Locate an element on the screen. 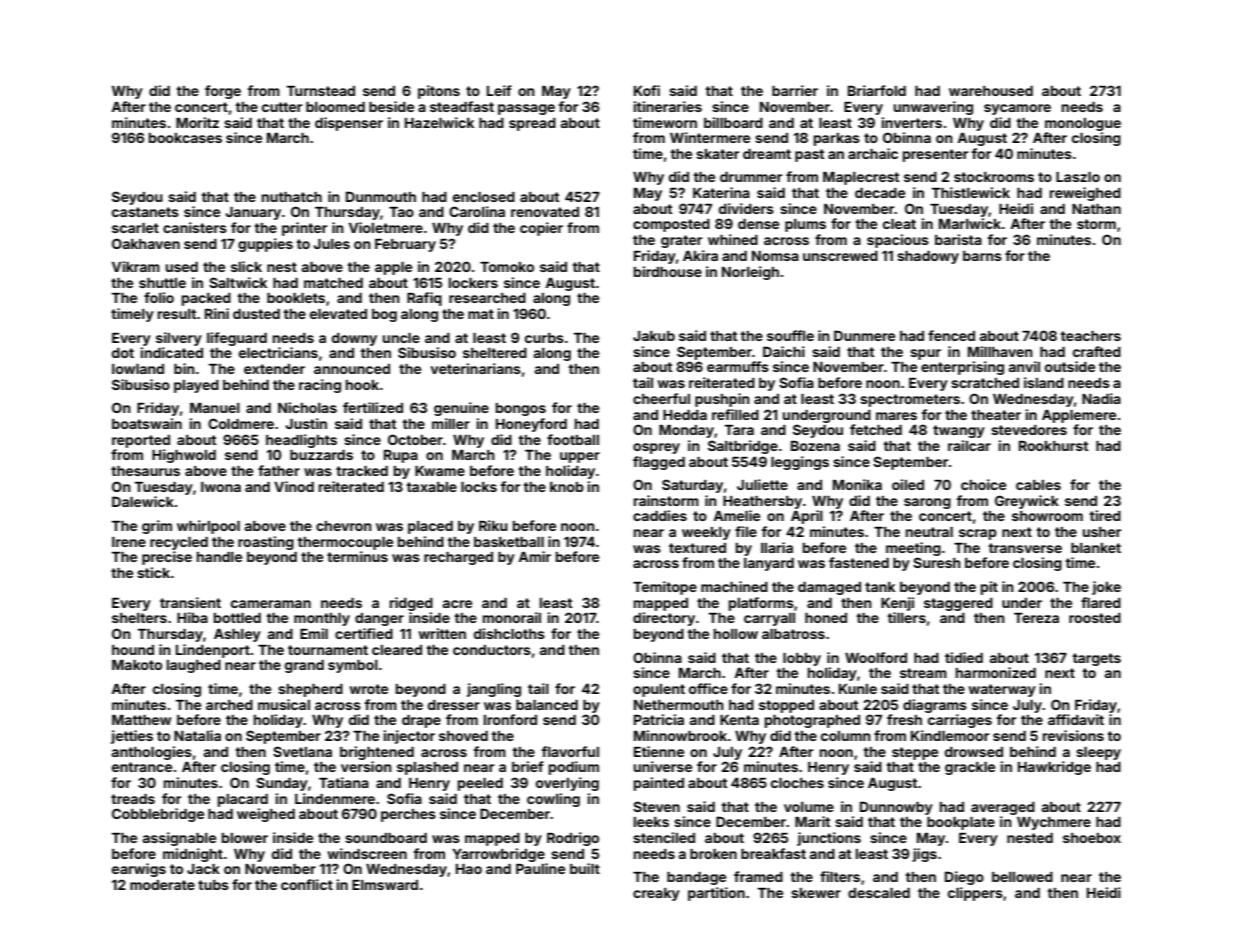 The image size is (1233, 952). choice is located at coordinates (983, 484).
